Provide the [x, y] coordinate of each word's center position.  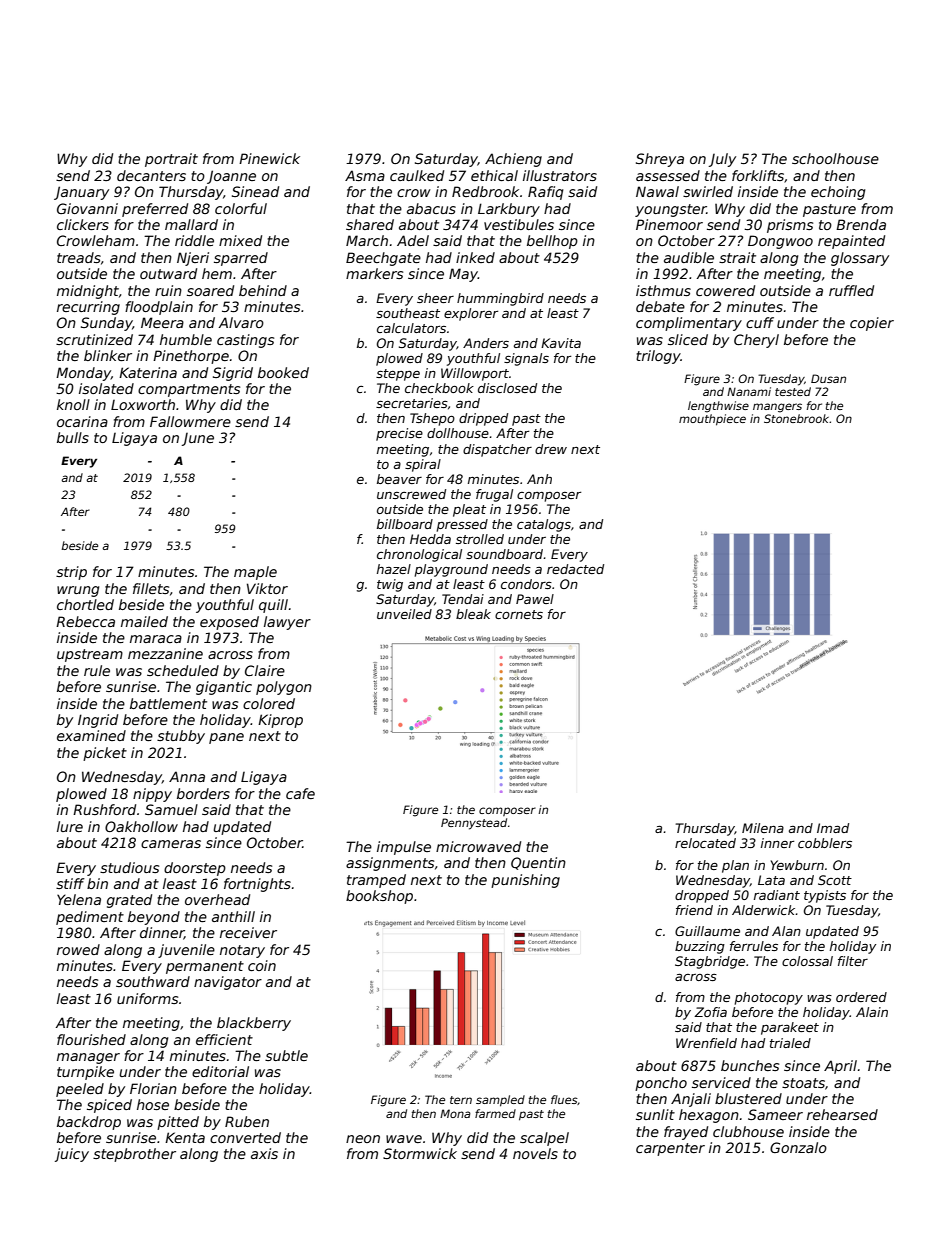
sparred [241, 259]
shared [370, 224]
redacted [575, 569]
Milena [763, 828]
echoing [838, 193]
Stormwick [420, 1153]
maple [255, 573]
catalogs [544, 525]
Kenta [185, 1137]
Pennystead [474, 824]
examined [91, 735]
